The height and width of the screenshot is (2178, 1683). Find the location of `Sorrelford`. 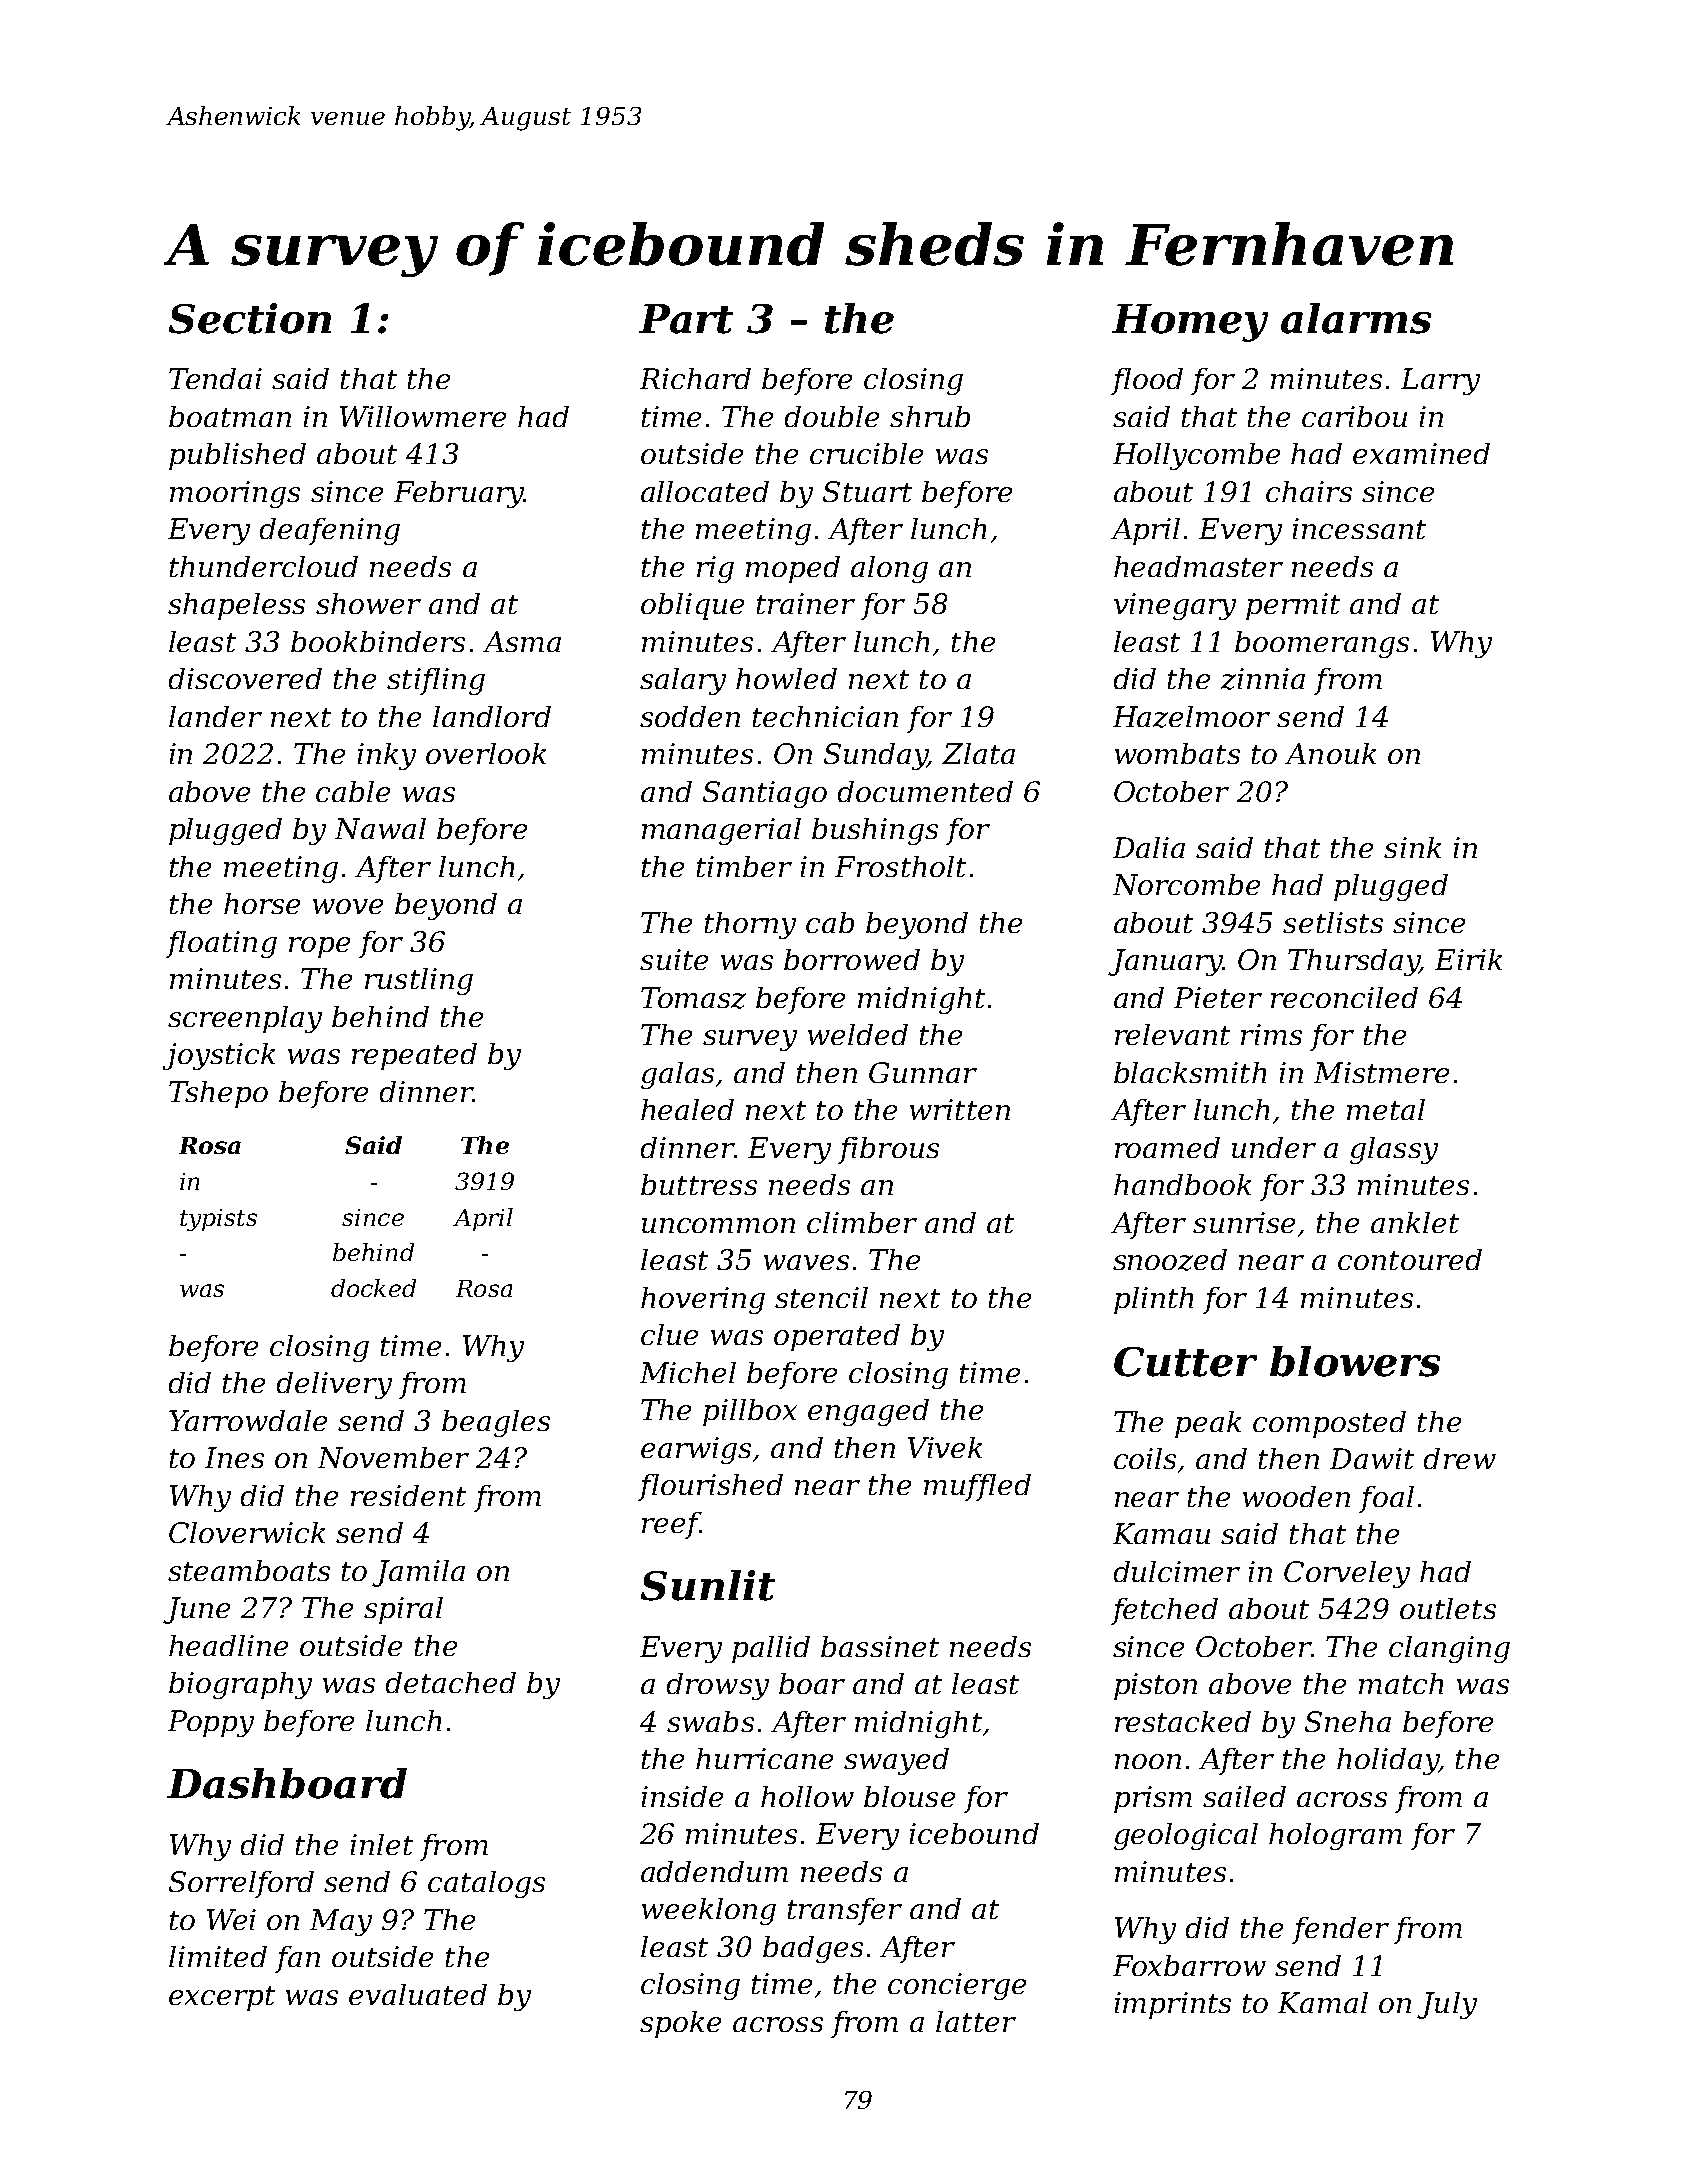

Sorrelford is located at coordinates (241, 1884).
